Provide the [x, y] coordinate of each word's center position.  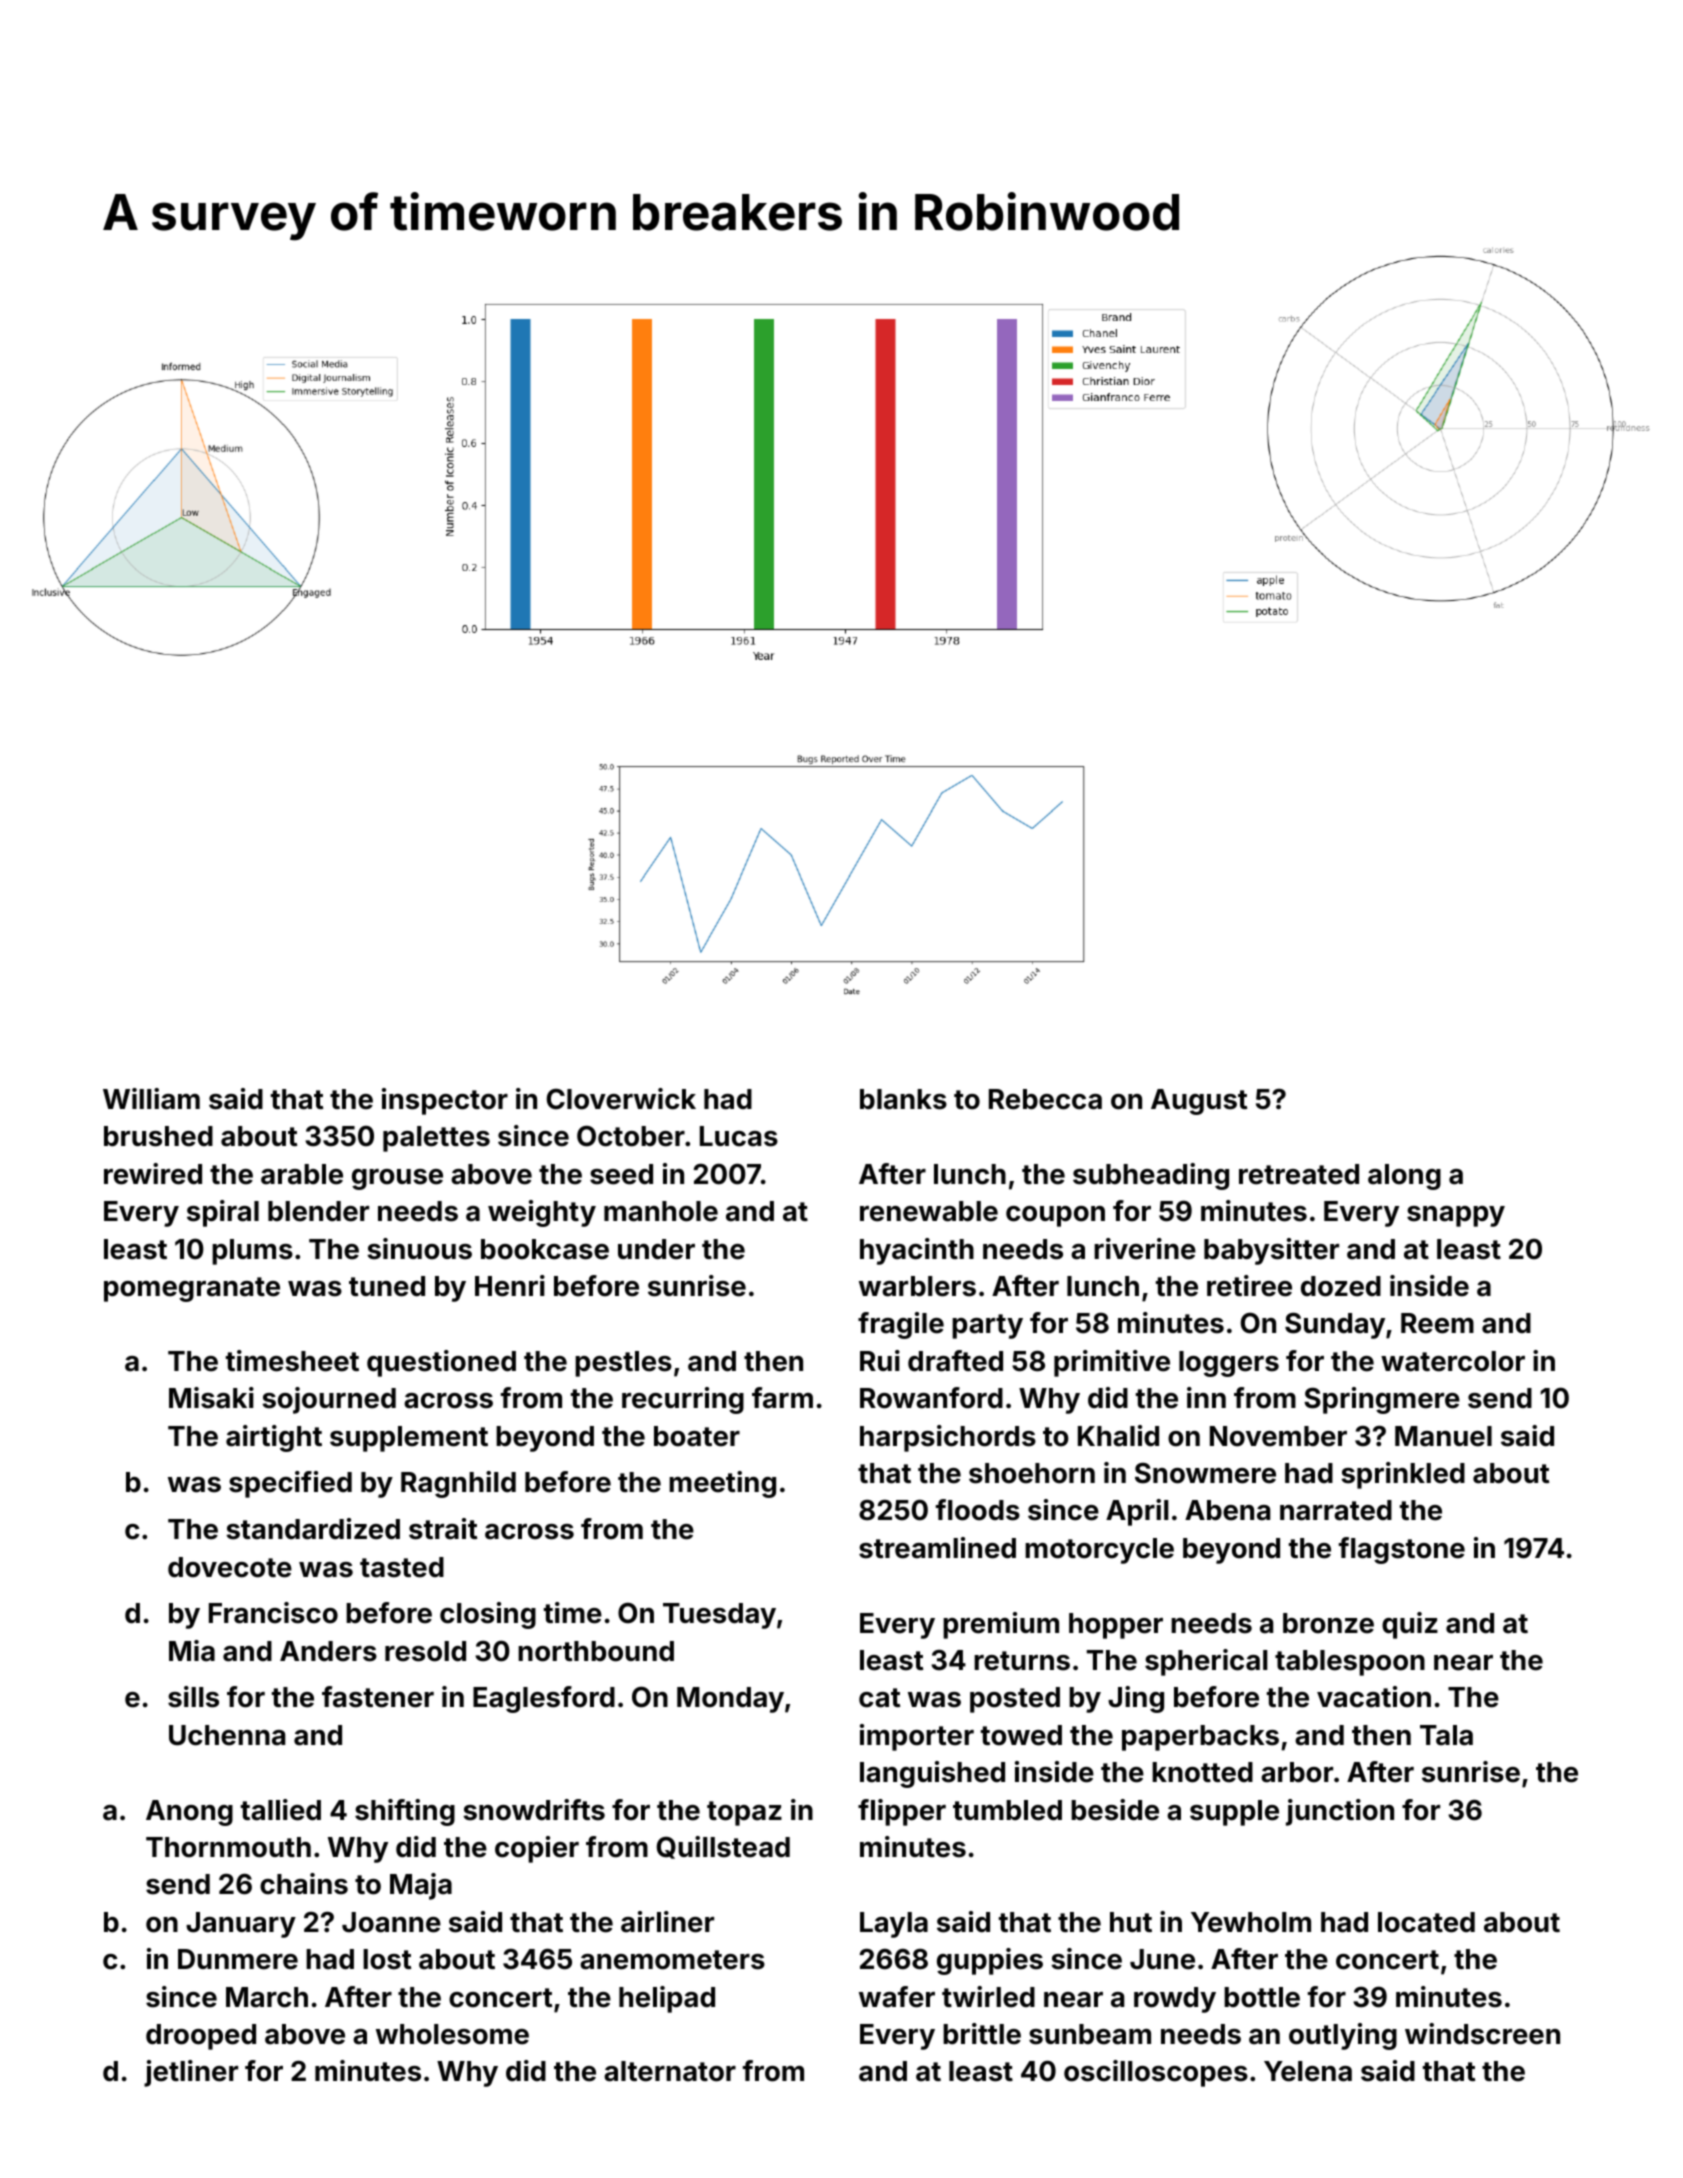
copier [537, 1849]
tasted [402, 1567]
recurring [683, 1400]
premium [1001, 1625]
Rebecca [1045, 1099]
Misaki [211, 1398]
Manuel [1443, 1436]
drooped [201, 2037]
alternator [670, 2071]
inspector [445, 1101]
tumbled [1007, 1810]
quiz [1410, 1625]
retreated [1299, 1174]
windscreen [1482, 2034]
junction [1340, 1812]
